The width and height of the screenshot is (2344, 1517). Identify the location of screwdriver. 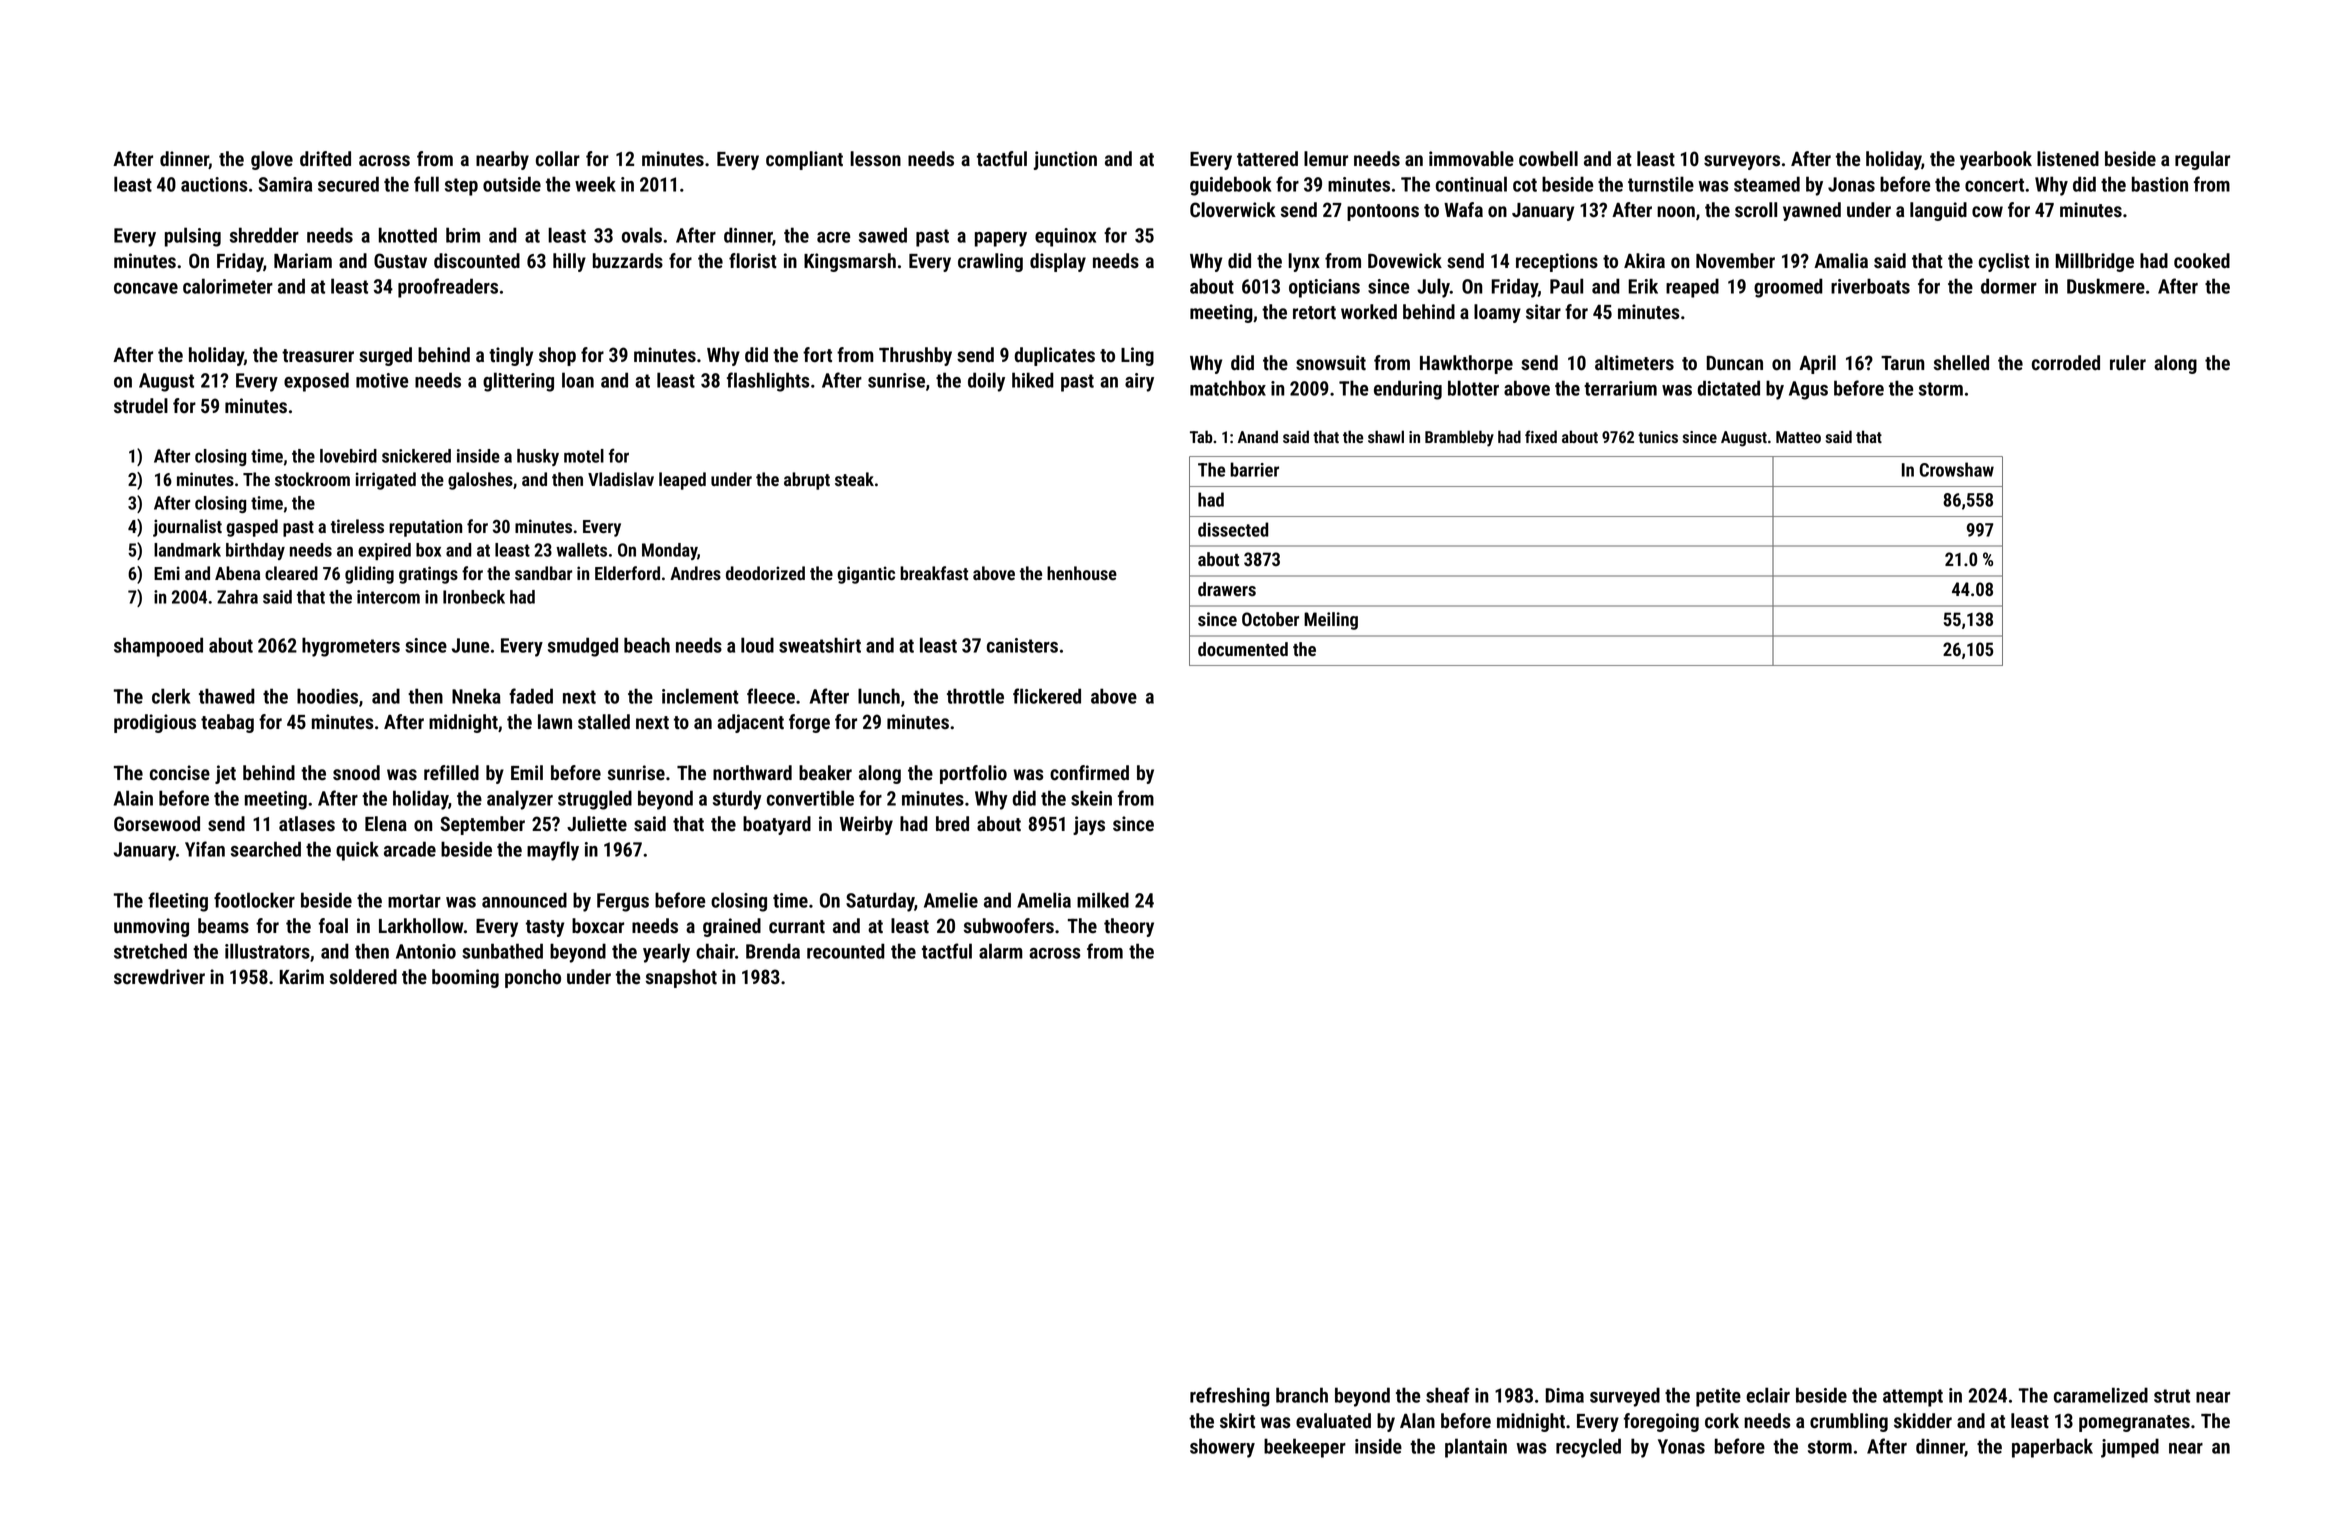
(159, 977).
